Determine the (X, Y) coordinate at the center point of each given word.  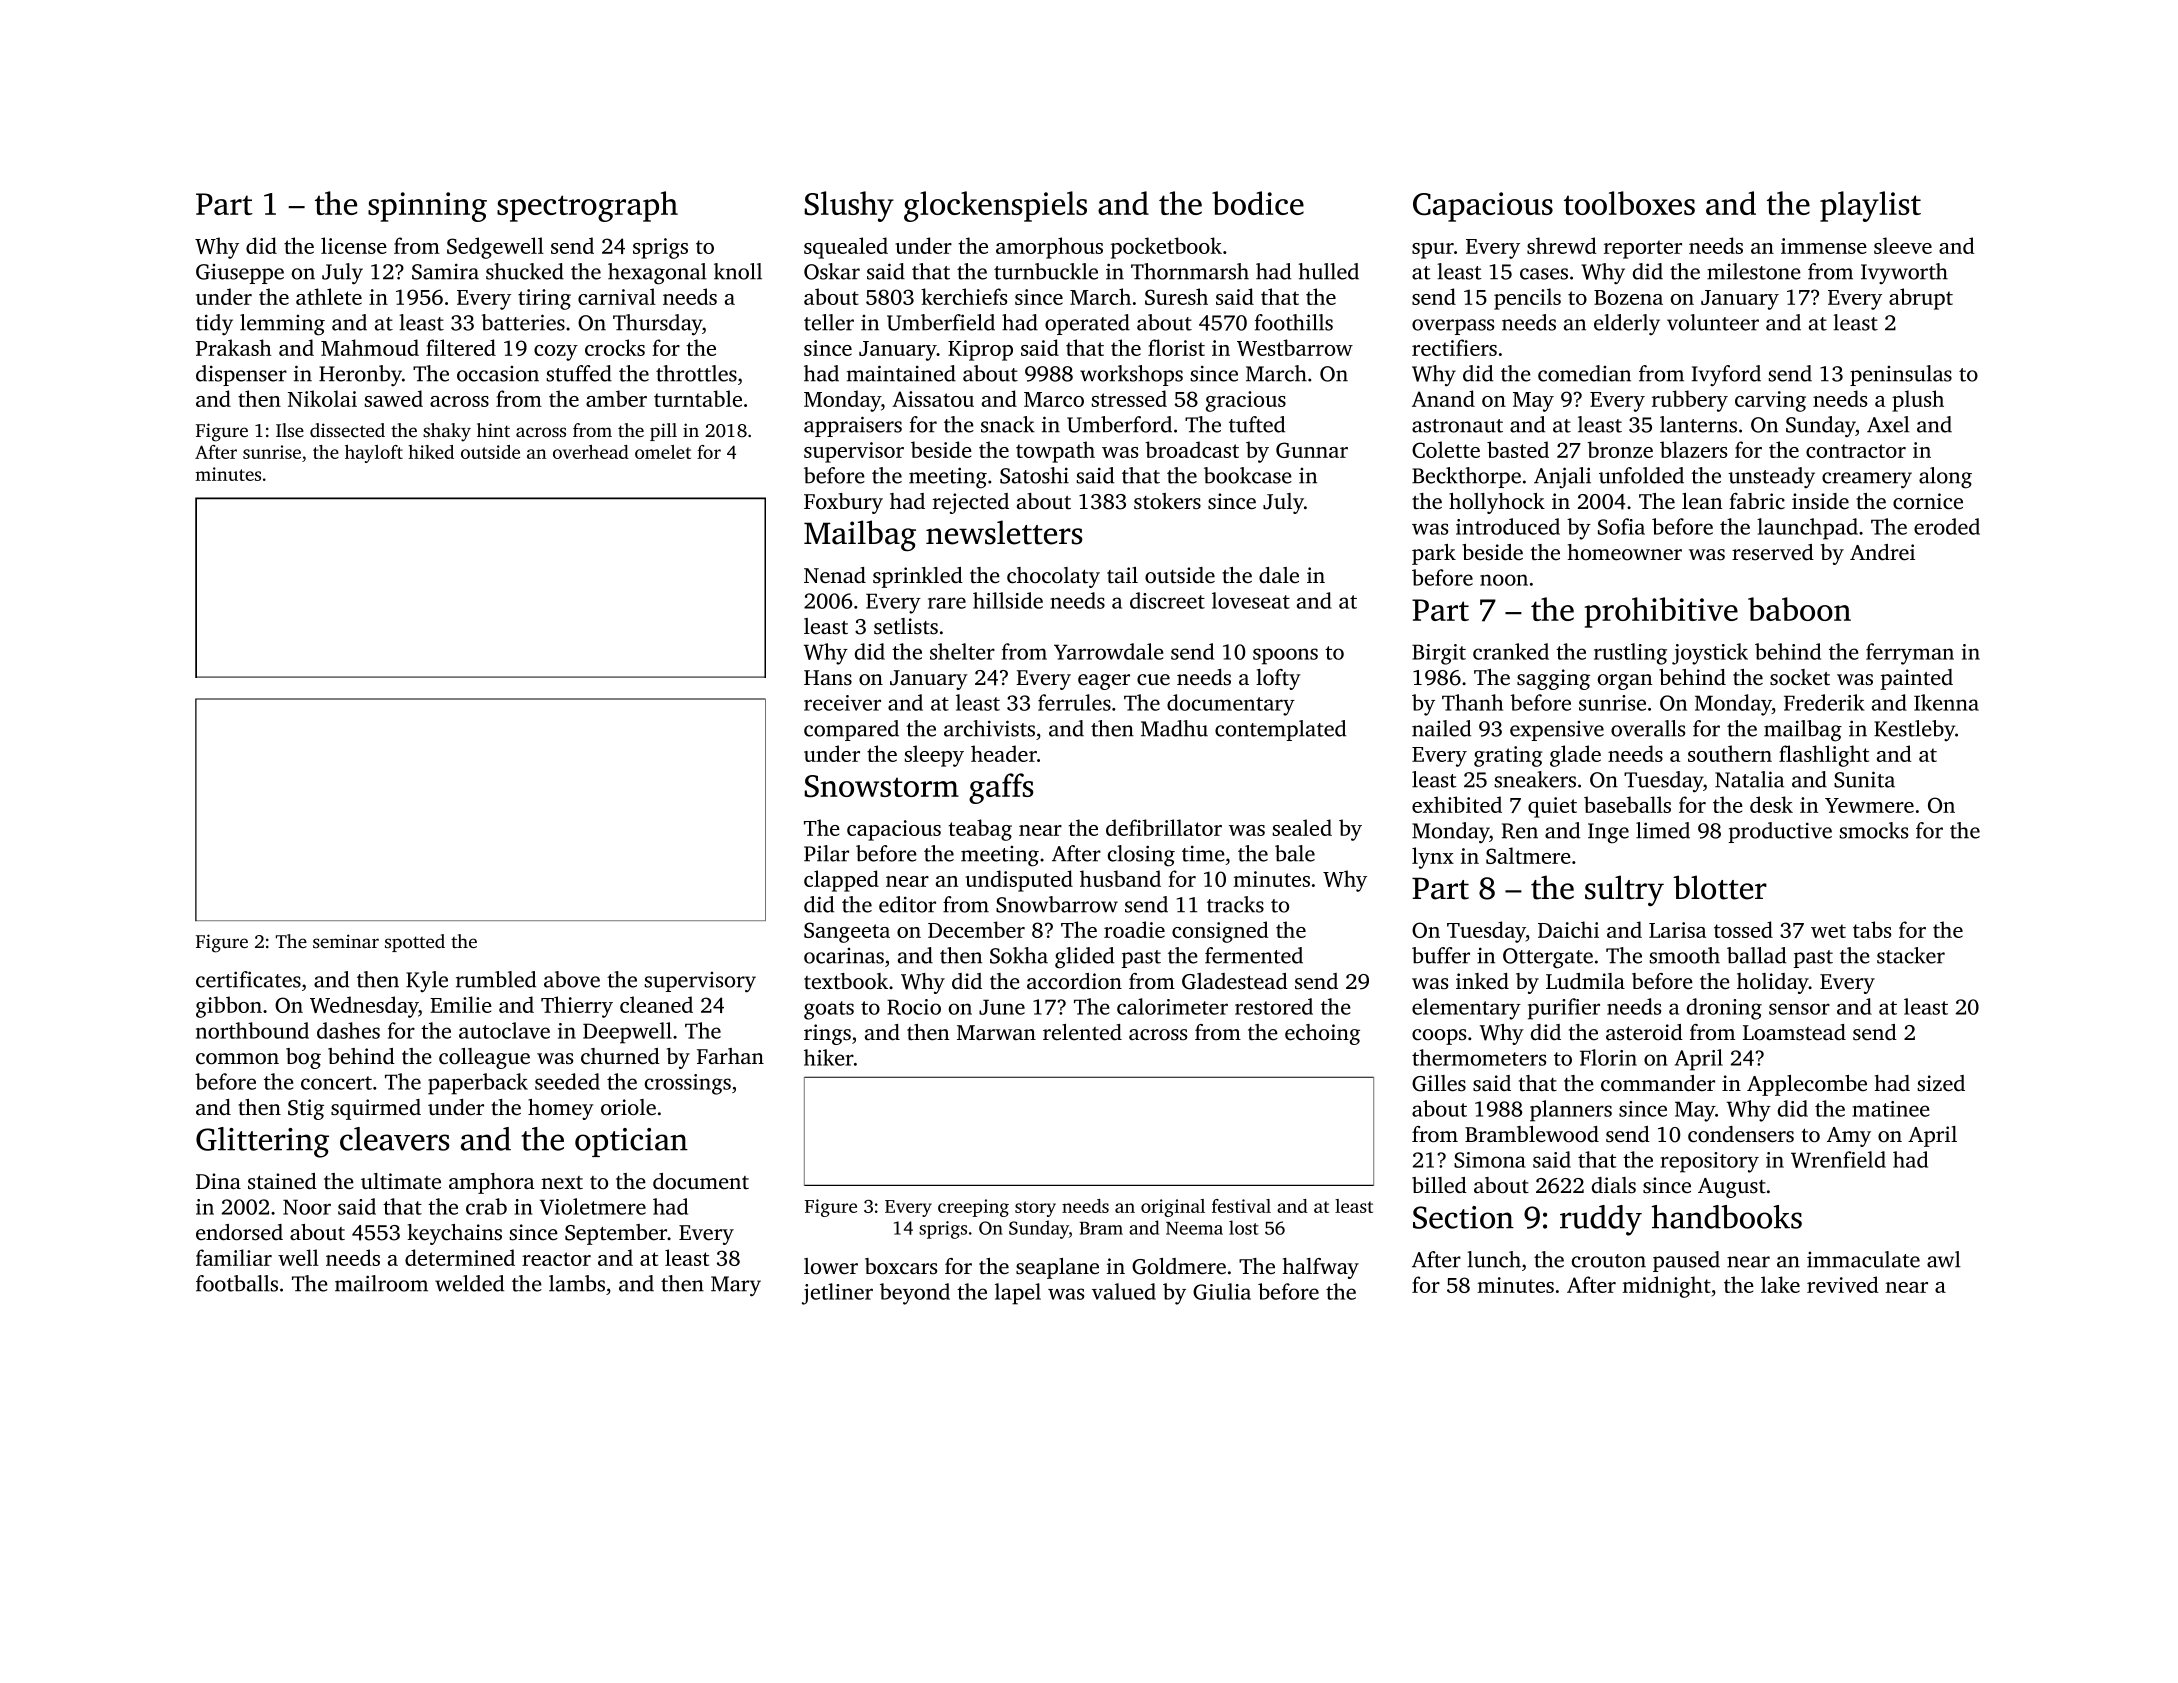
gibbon (229, 1007)
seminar (346, 941)
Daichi (1568, 929)
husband (1120, 878)
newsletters (1004, 532)
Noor (307, 1207)
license (354, 245)
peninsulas (1901, 375)
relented (1082, 1032)
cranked (1511, 651)
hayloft (374, 454)
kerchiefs (964, 296)
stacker (1911, 955)
